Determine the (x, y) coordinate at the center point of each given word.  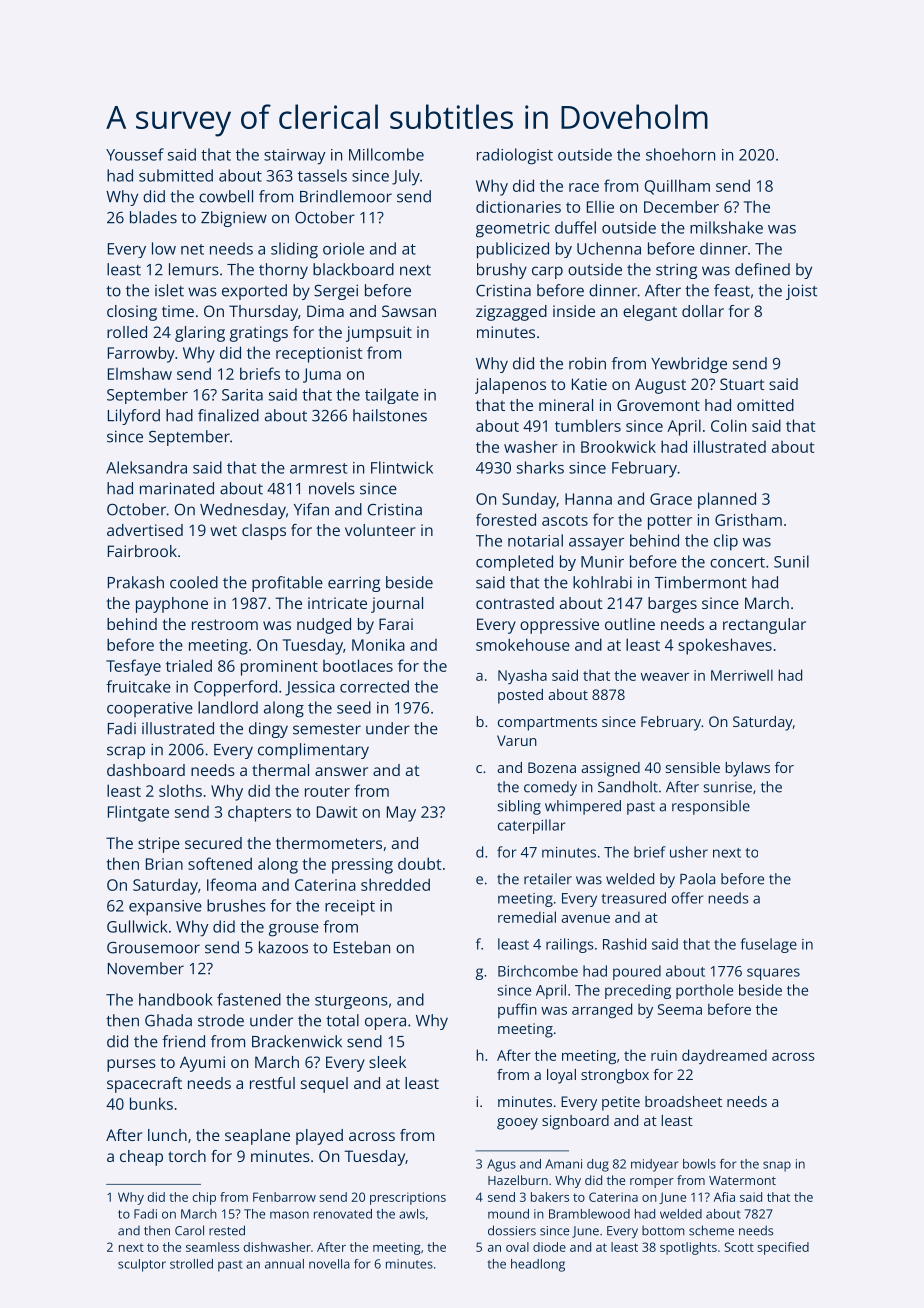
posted (520, 696)
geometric (513, 230)
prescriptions (408, 1198)
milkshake (726, 227)
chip (204, 1198)
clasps (264, 532)
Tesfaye (133, 667)
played (319, 1137)
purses (131, 1065)
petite (621, 1103)
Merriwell (742, 675)
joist (801, 292)
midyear (654, 1165)
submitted (176, 175)
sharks (540, 467)
